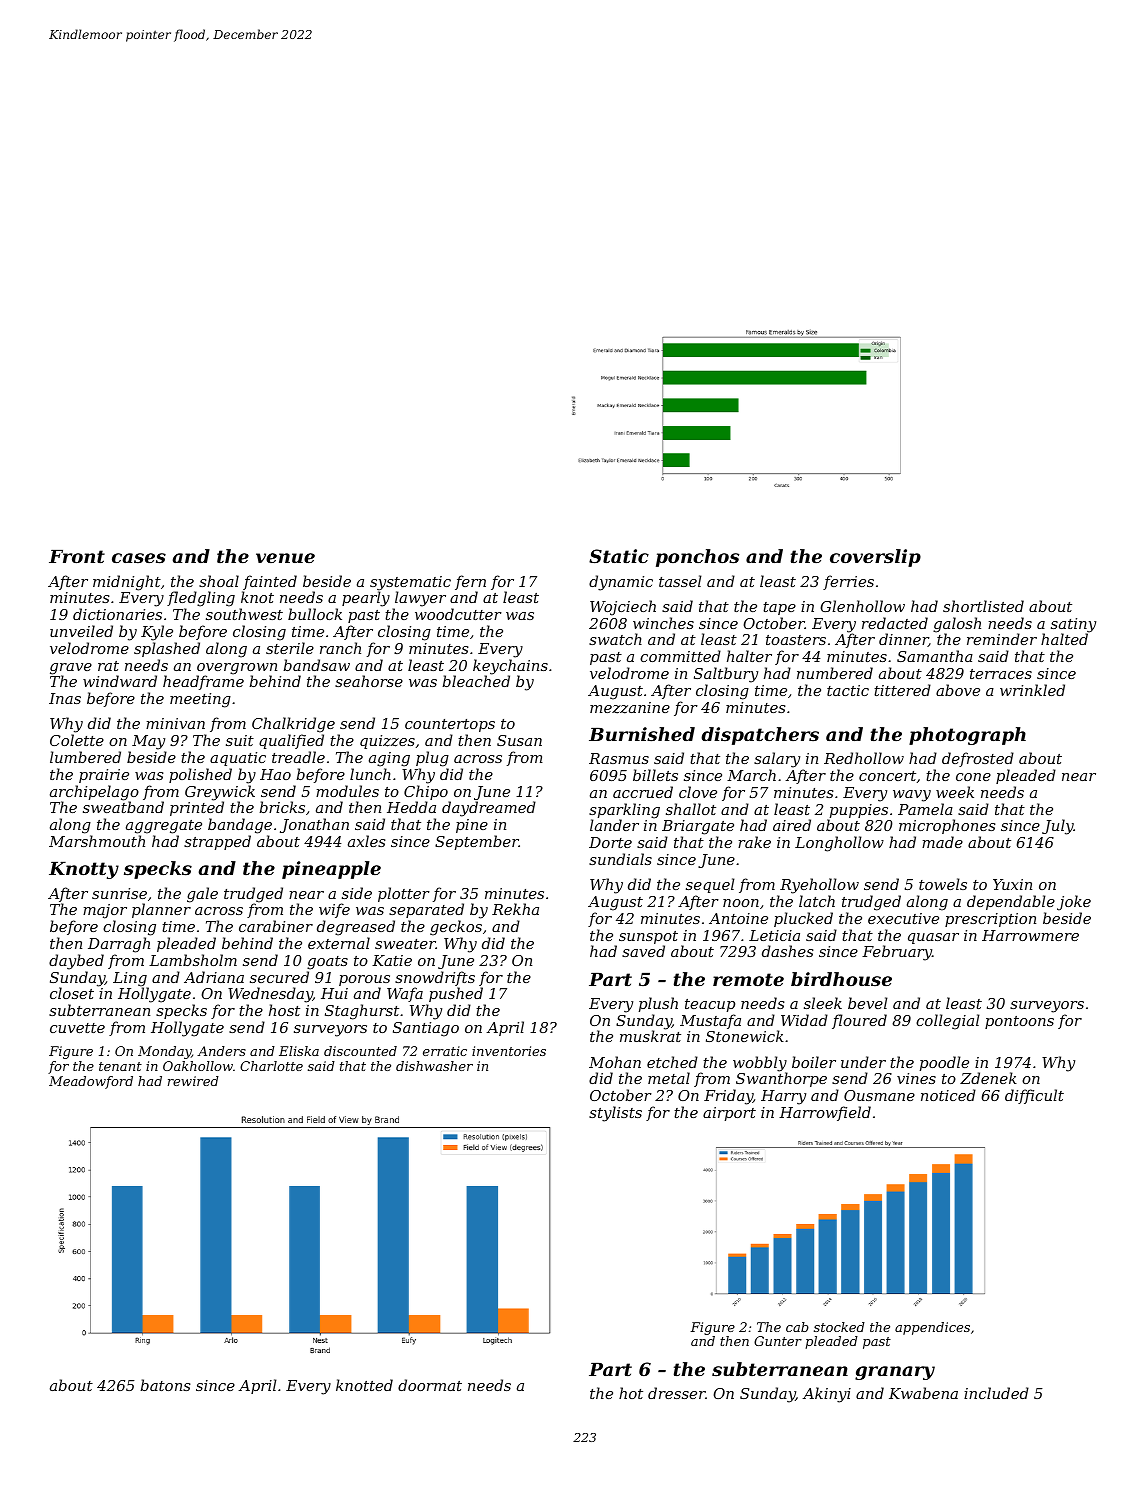  What do you see at coordinates (458, 614) in the screenshot?
I see `woodcutter` at bounding box center [458, 614].
